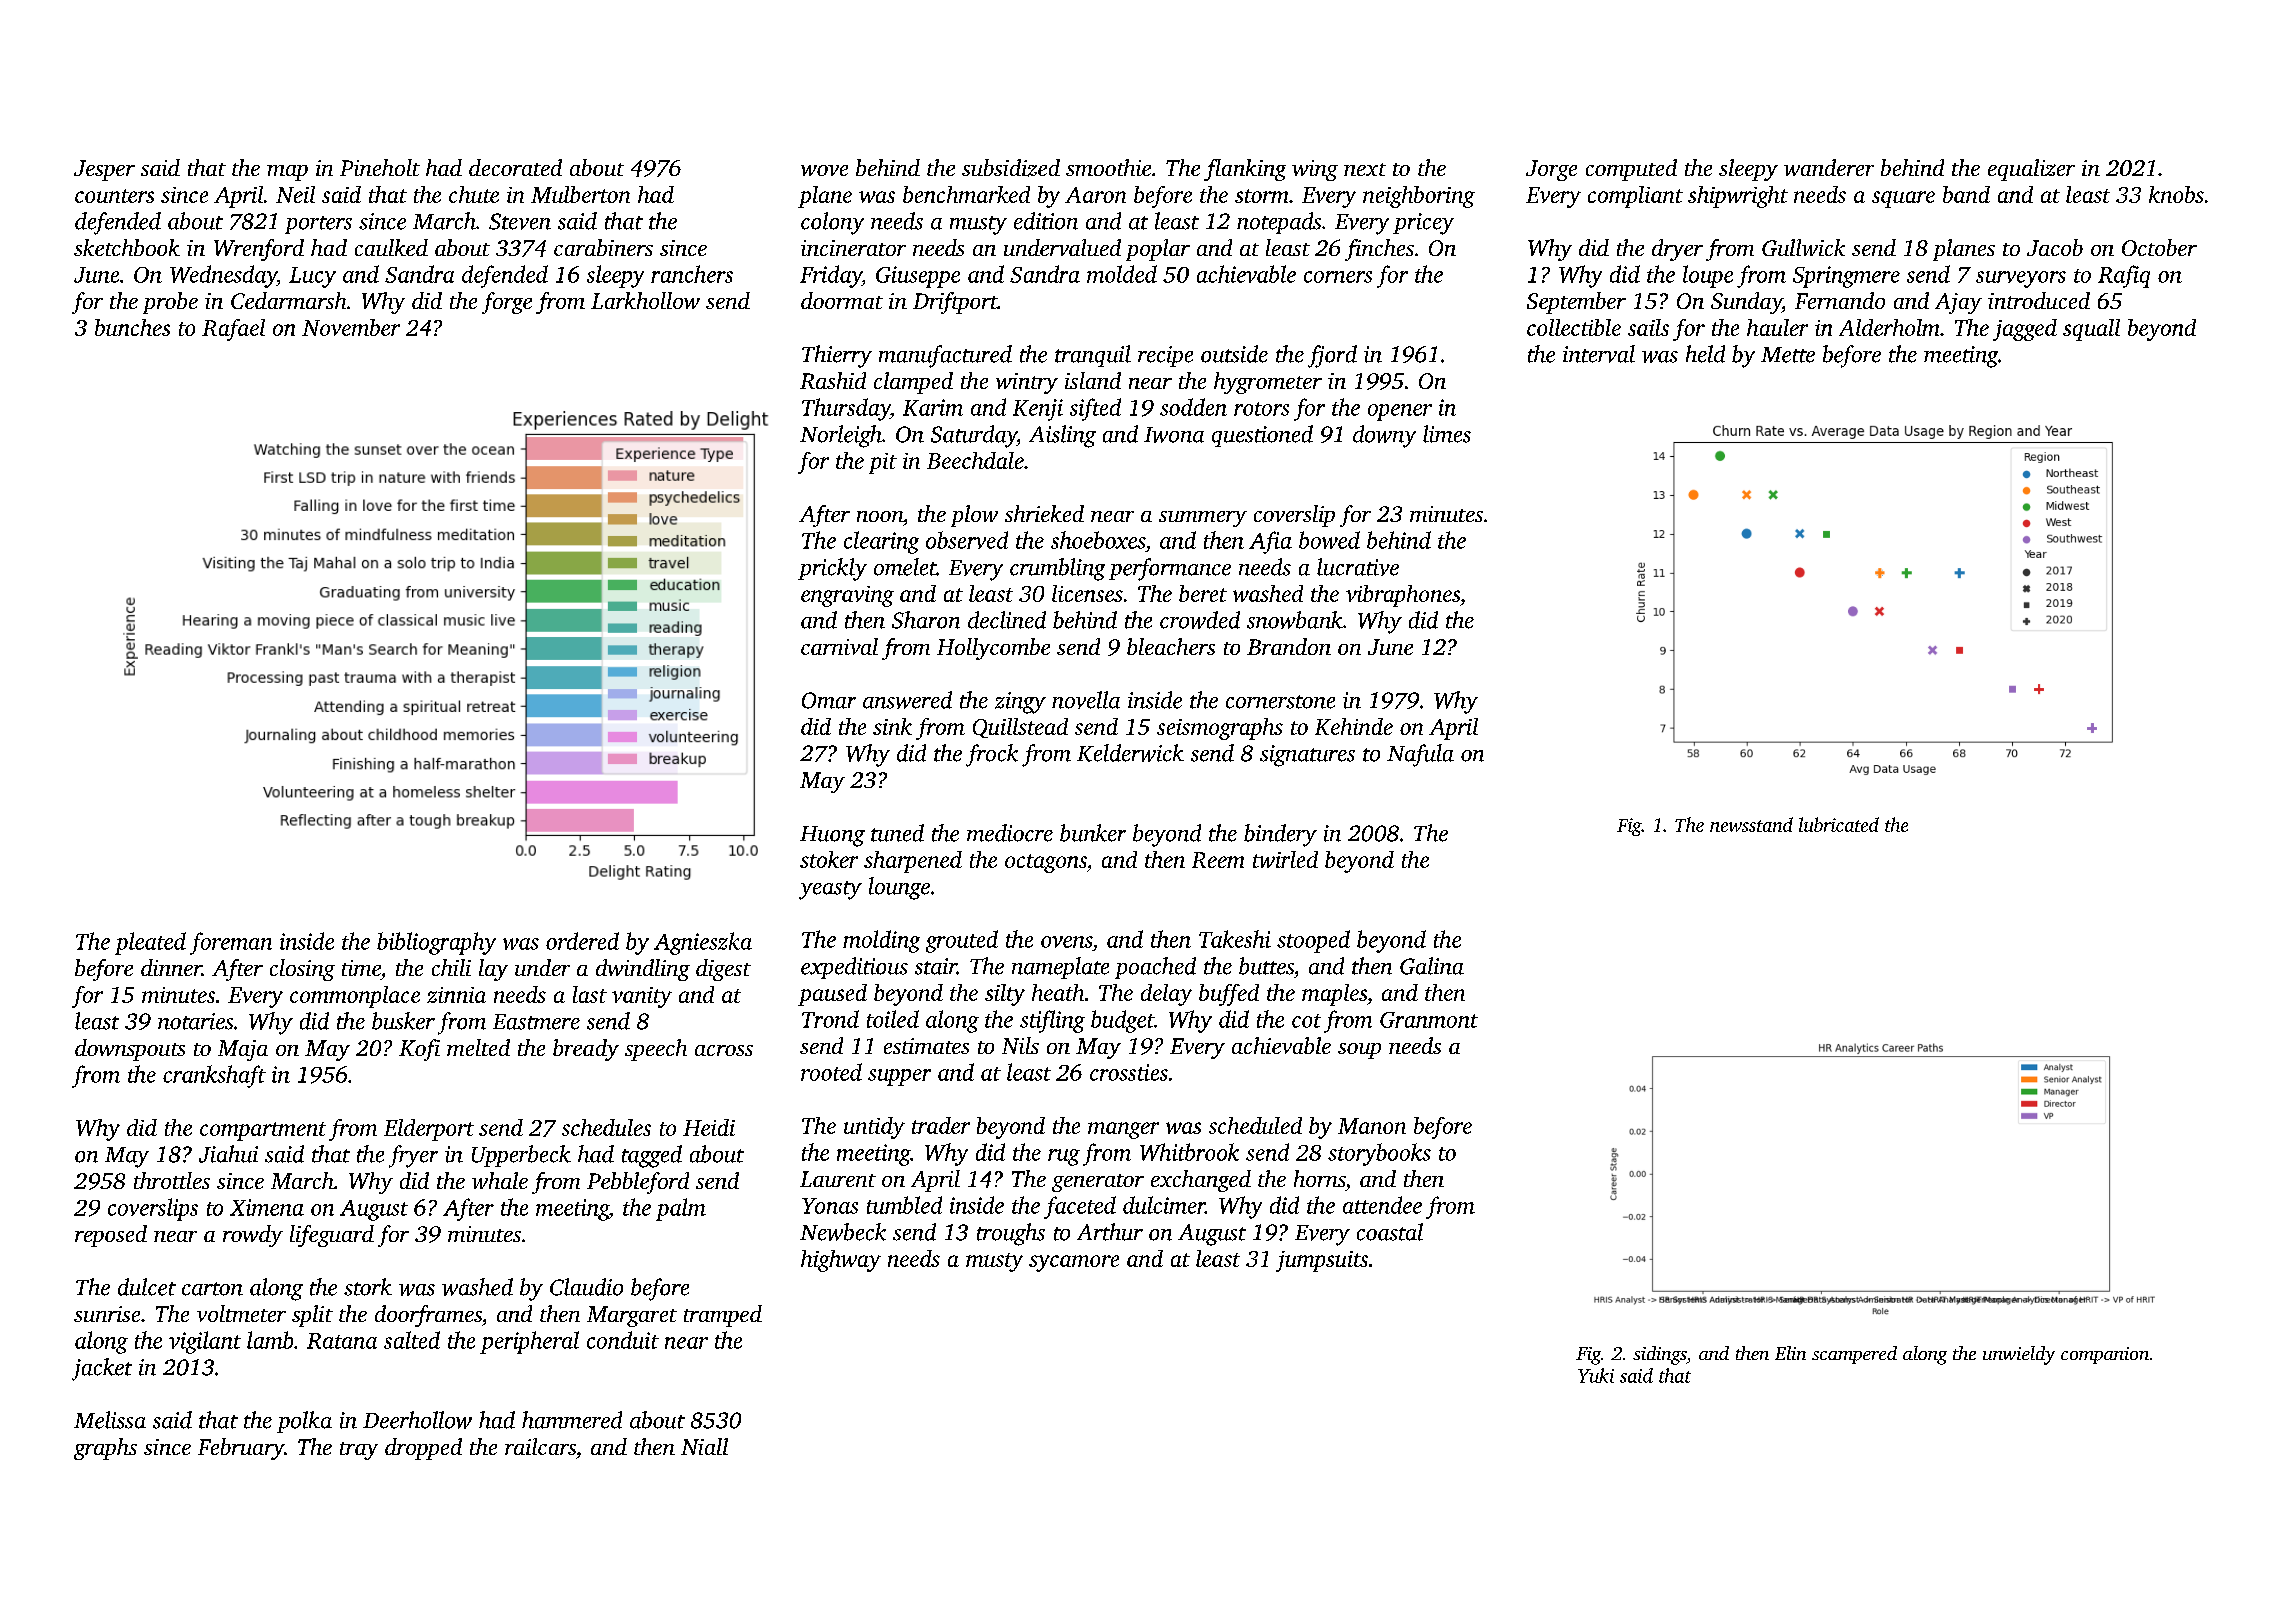 This screenshot has width=2292, height=1620. Describe the element at coordinates (380, 167) in the screenshot. I see `Pineholt` at that location.
